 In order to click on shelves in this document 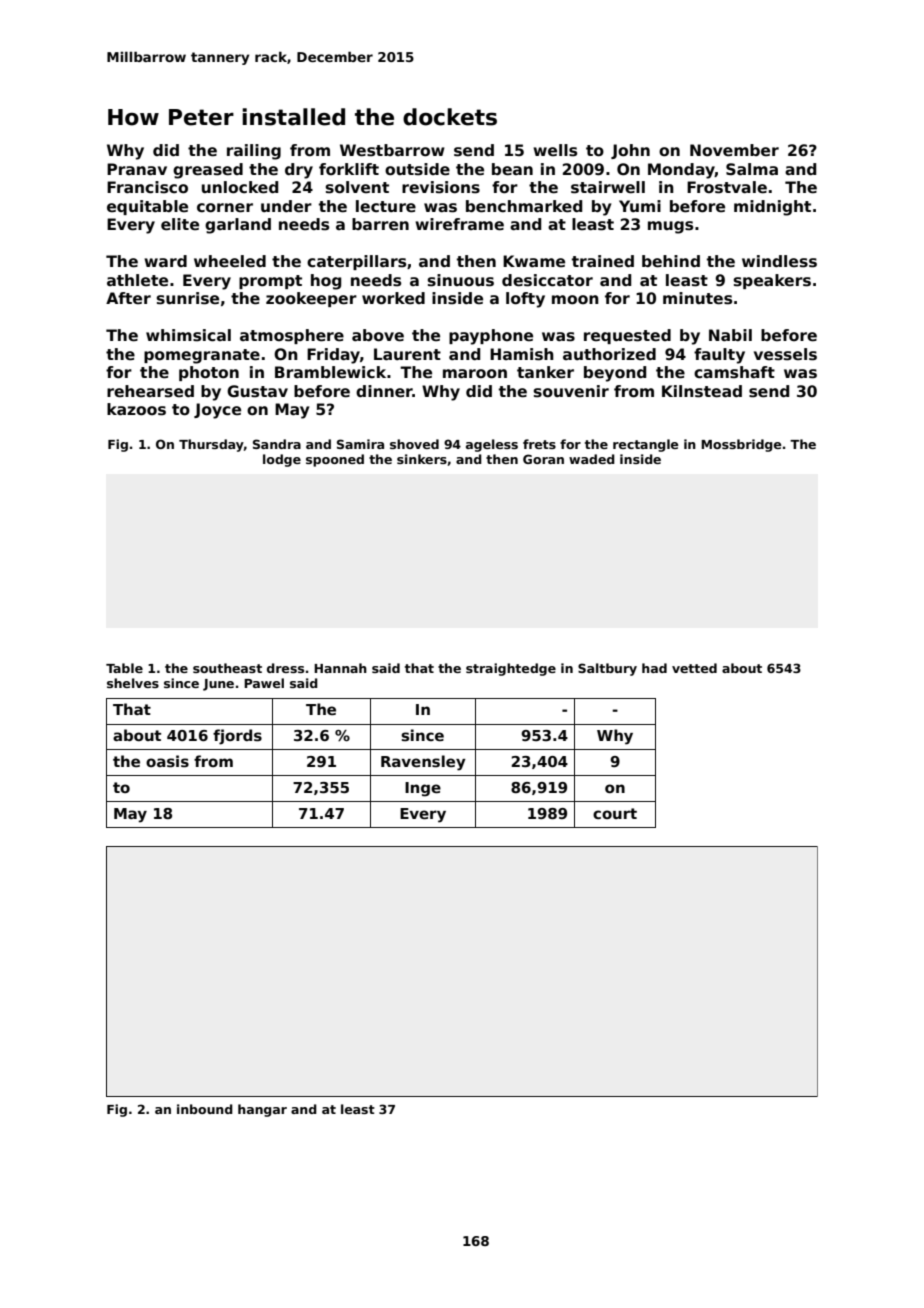, I will do `click(133, 683)`.
